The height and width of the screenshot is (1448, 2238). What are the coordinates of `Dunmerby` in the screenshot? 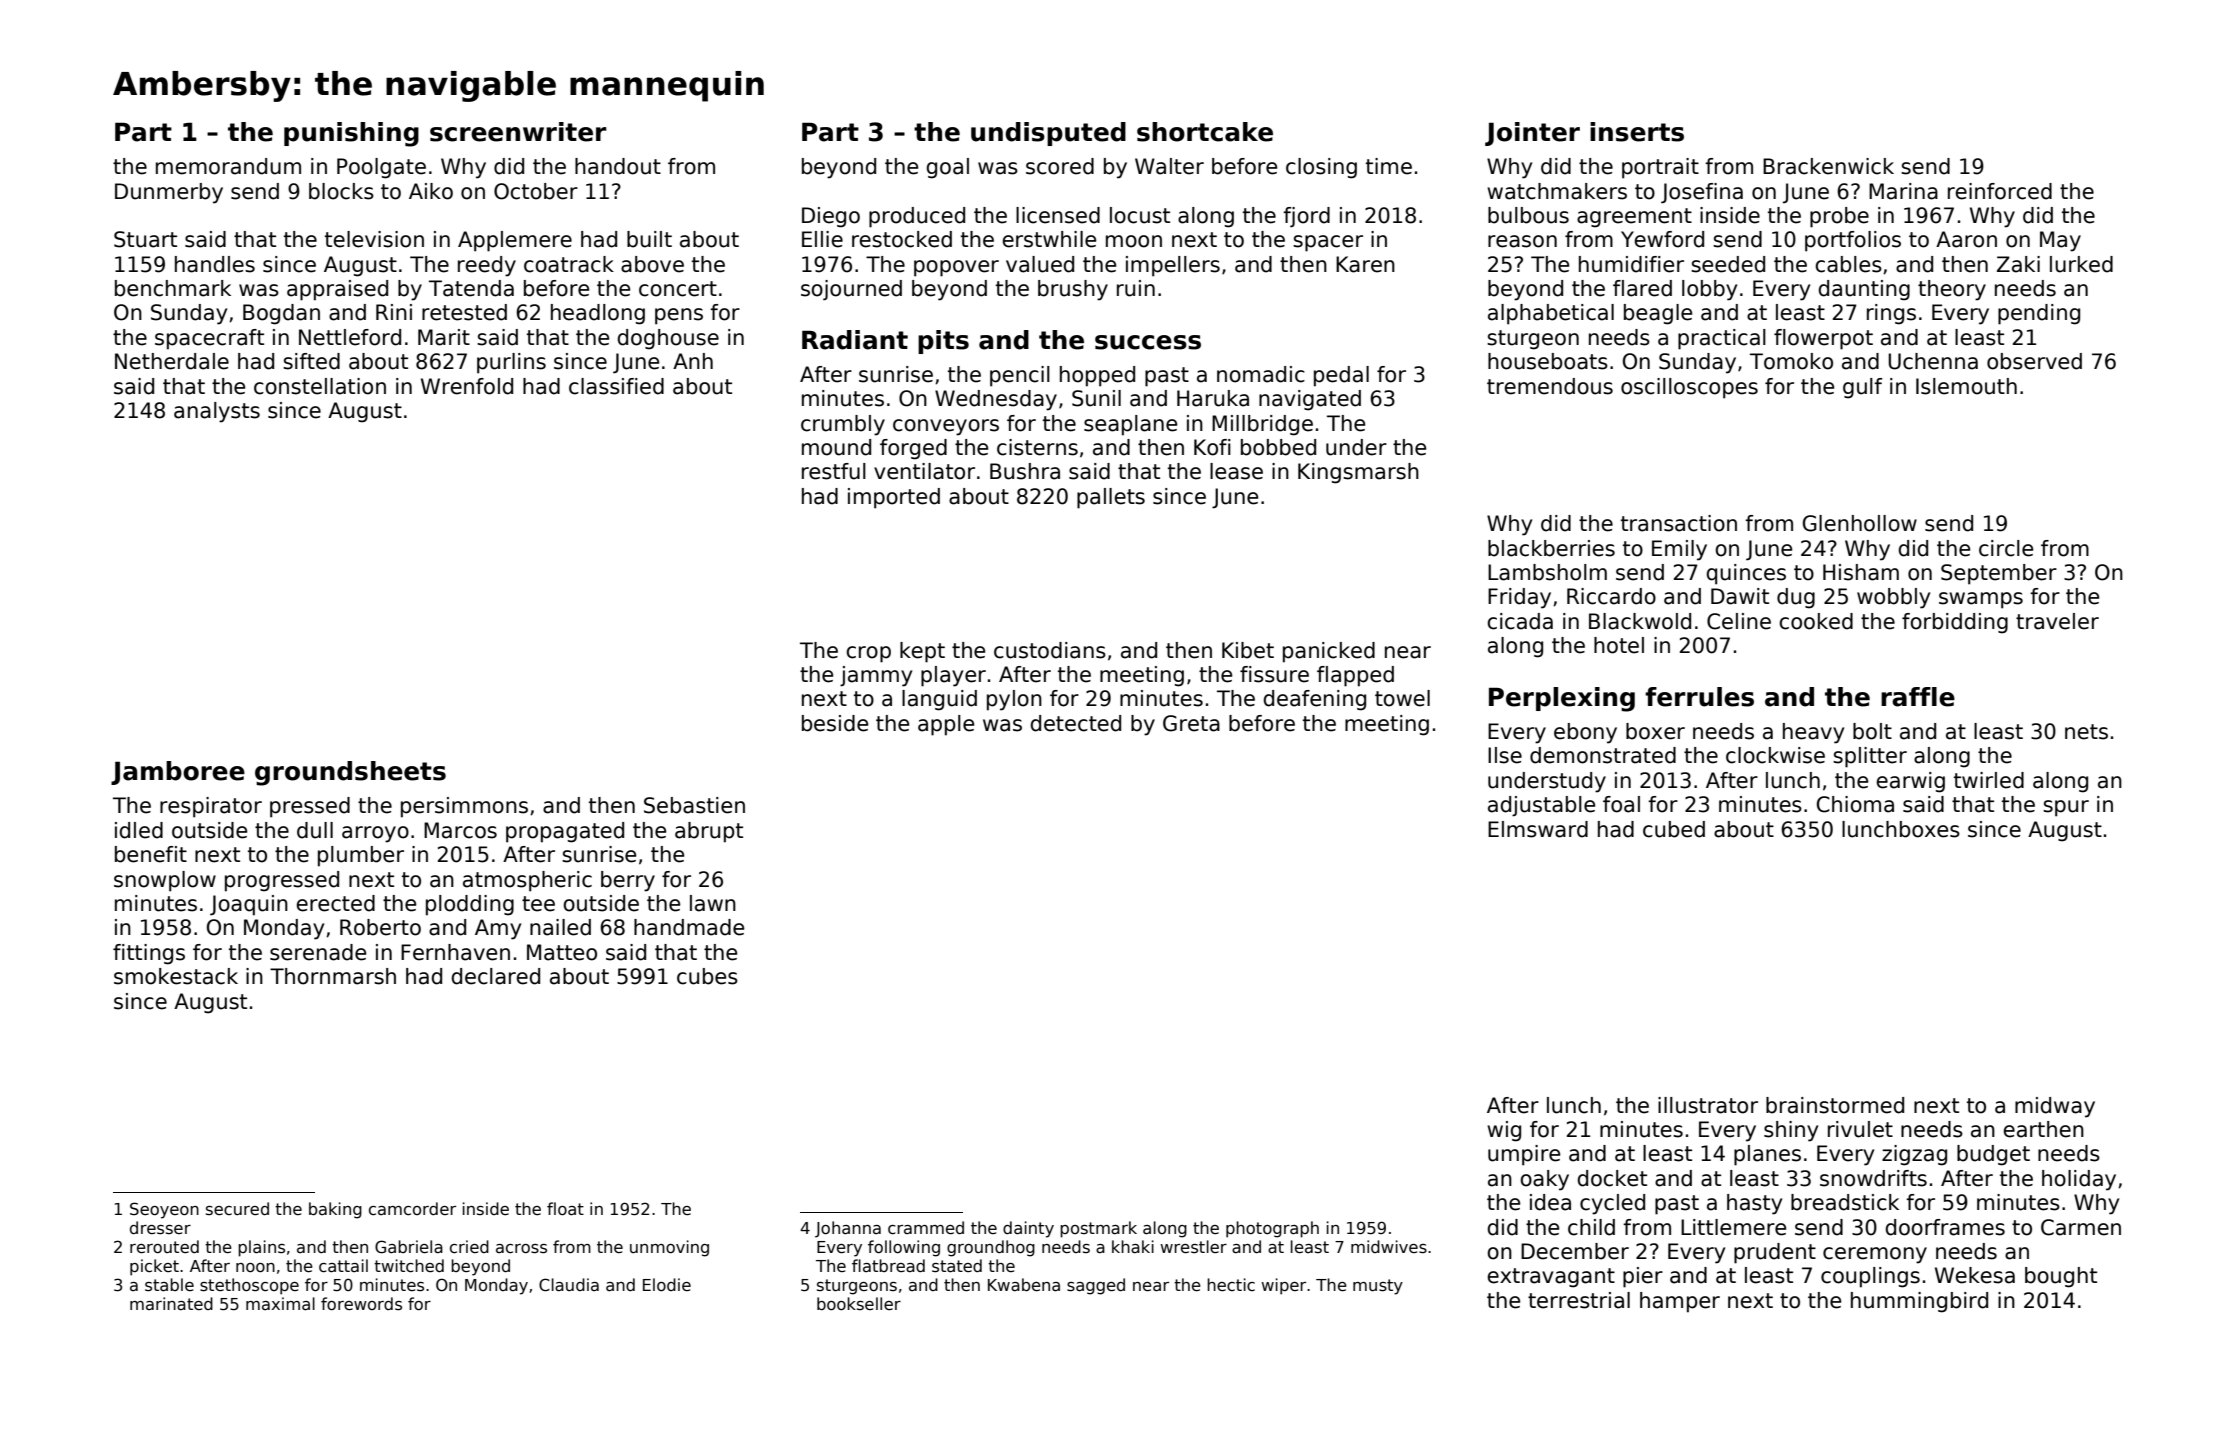 It's located at (169, 193).
